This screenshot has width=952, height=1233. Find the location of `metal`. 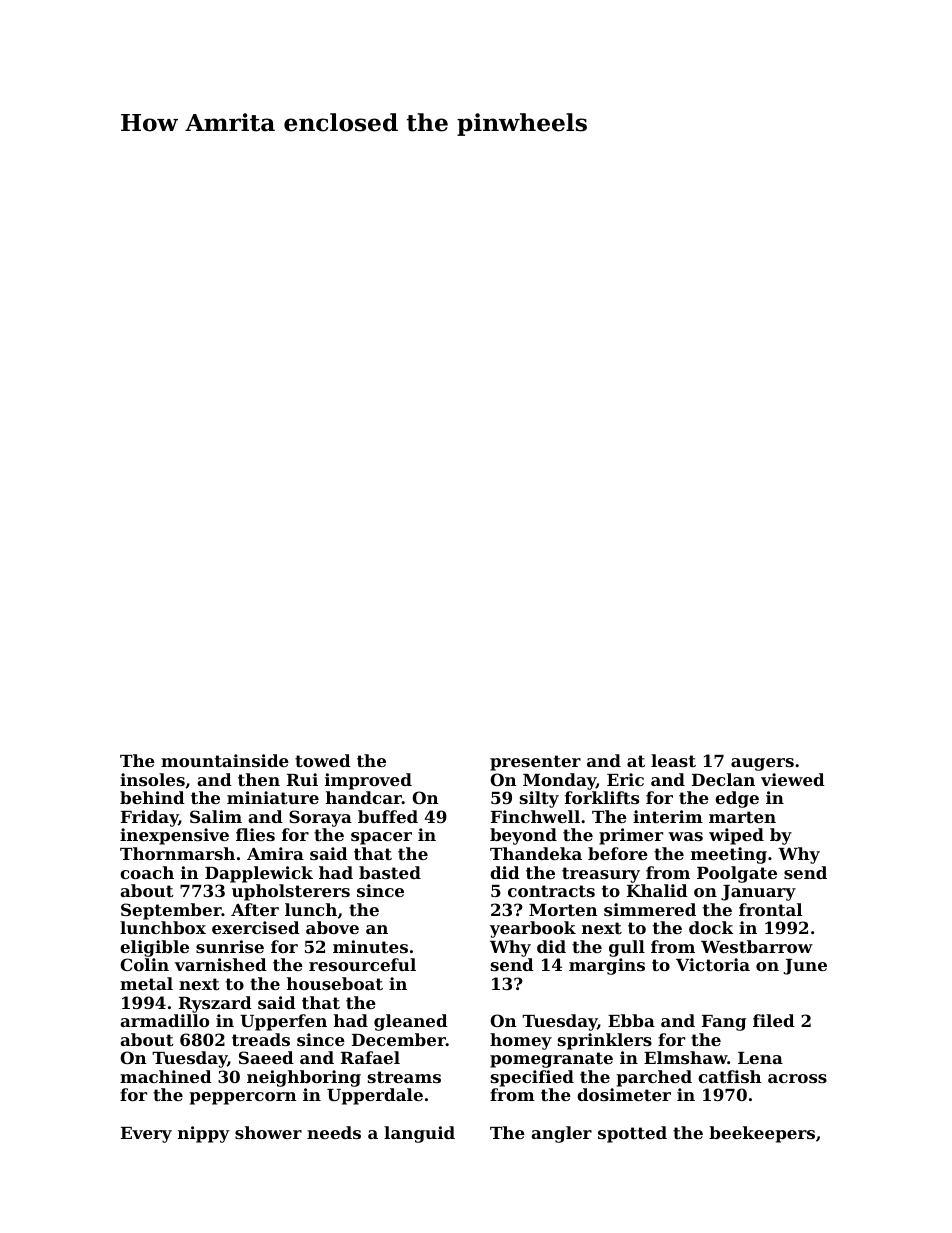

metal is located at coordinates (146, 983).
